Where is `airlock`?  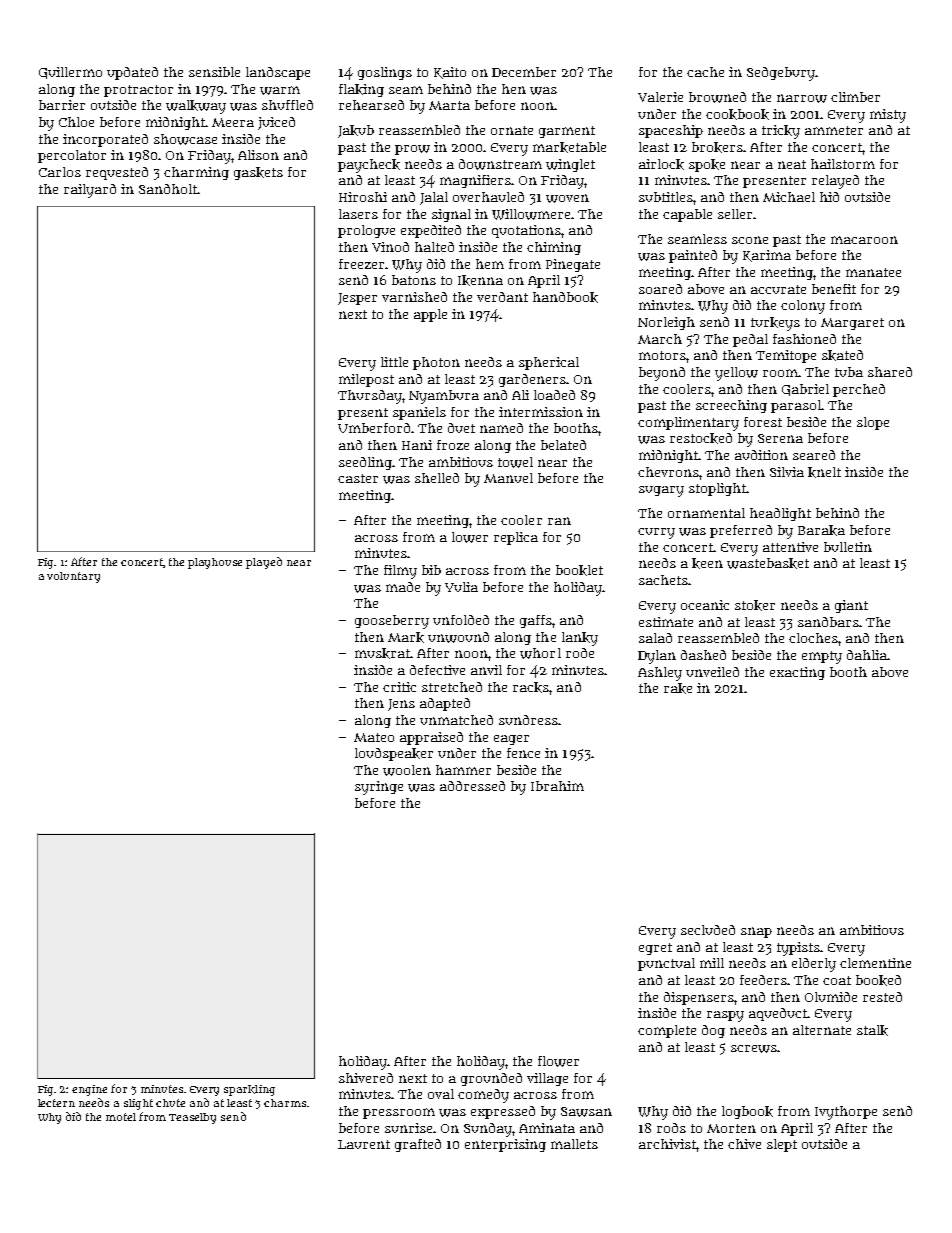 airlock is located at coordinates (661, 164).
